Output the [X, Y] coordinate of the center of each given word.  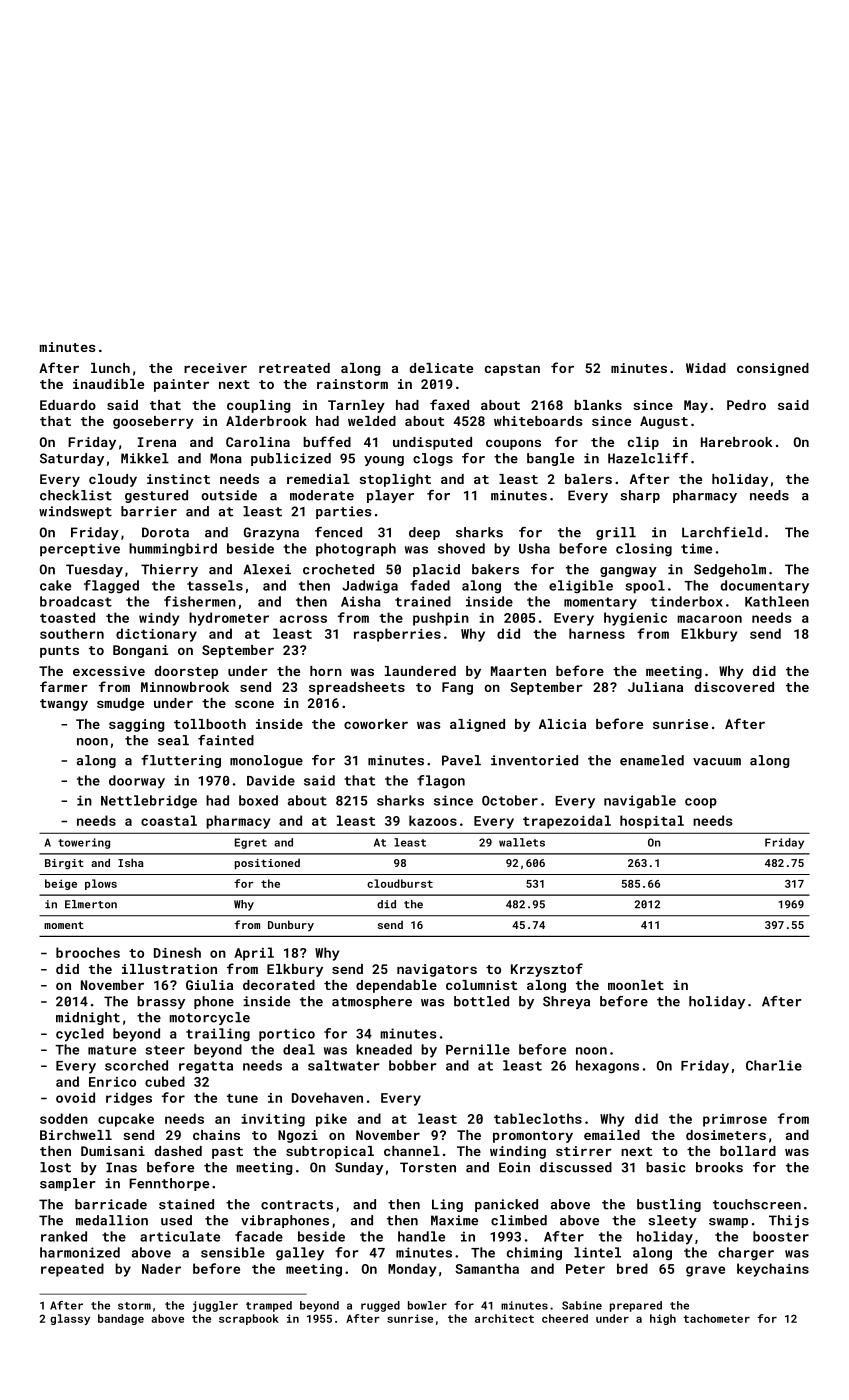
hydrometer [229, 619]
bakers [495, 569]
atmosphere [372, 1002]
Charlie [774, 1065]
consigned [773, 369]
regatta [206, 1067]
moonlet [636, 985]
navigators [437, 970]
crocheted [338, 569]
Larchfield [722, 532]
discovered [734, 687]
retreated [294, 368]
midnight [88, 1018]
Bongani [140, 651]
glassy [70, 1319]
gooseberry [153, 422]
